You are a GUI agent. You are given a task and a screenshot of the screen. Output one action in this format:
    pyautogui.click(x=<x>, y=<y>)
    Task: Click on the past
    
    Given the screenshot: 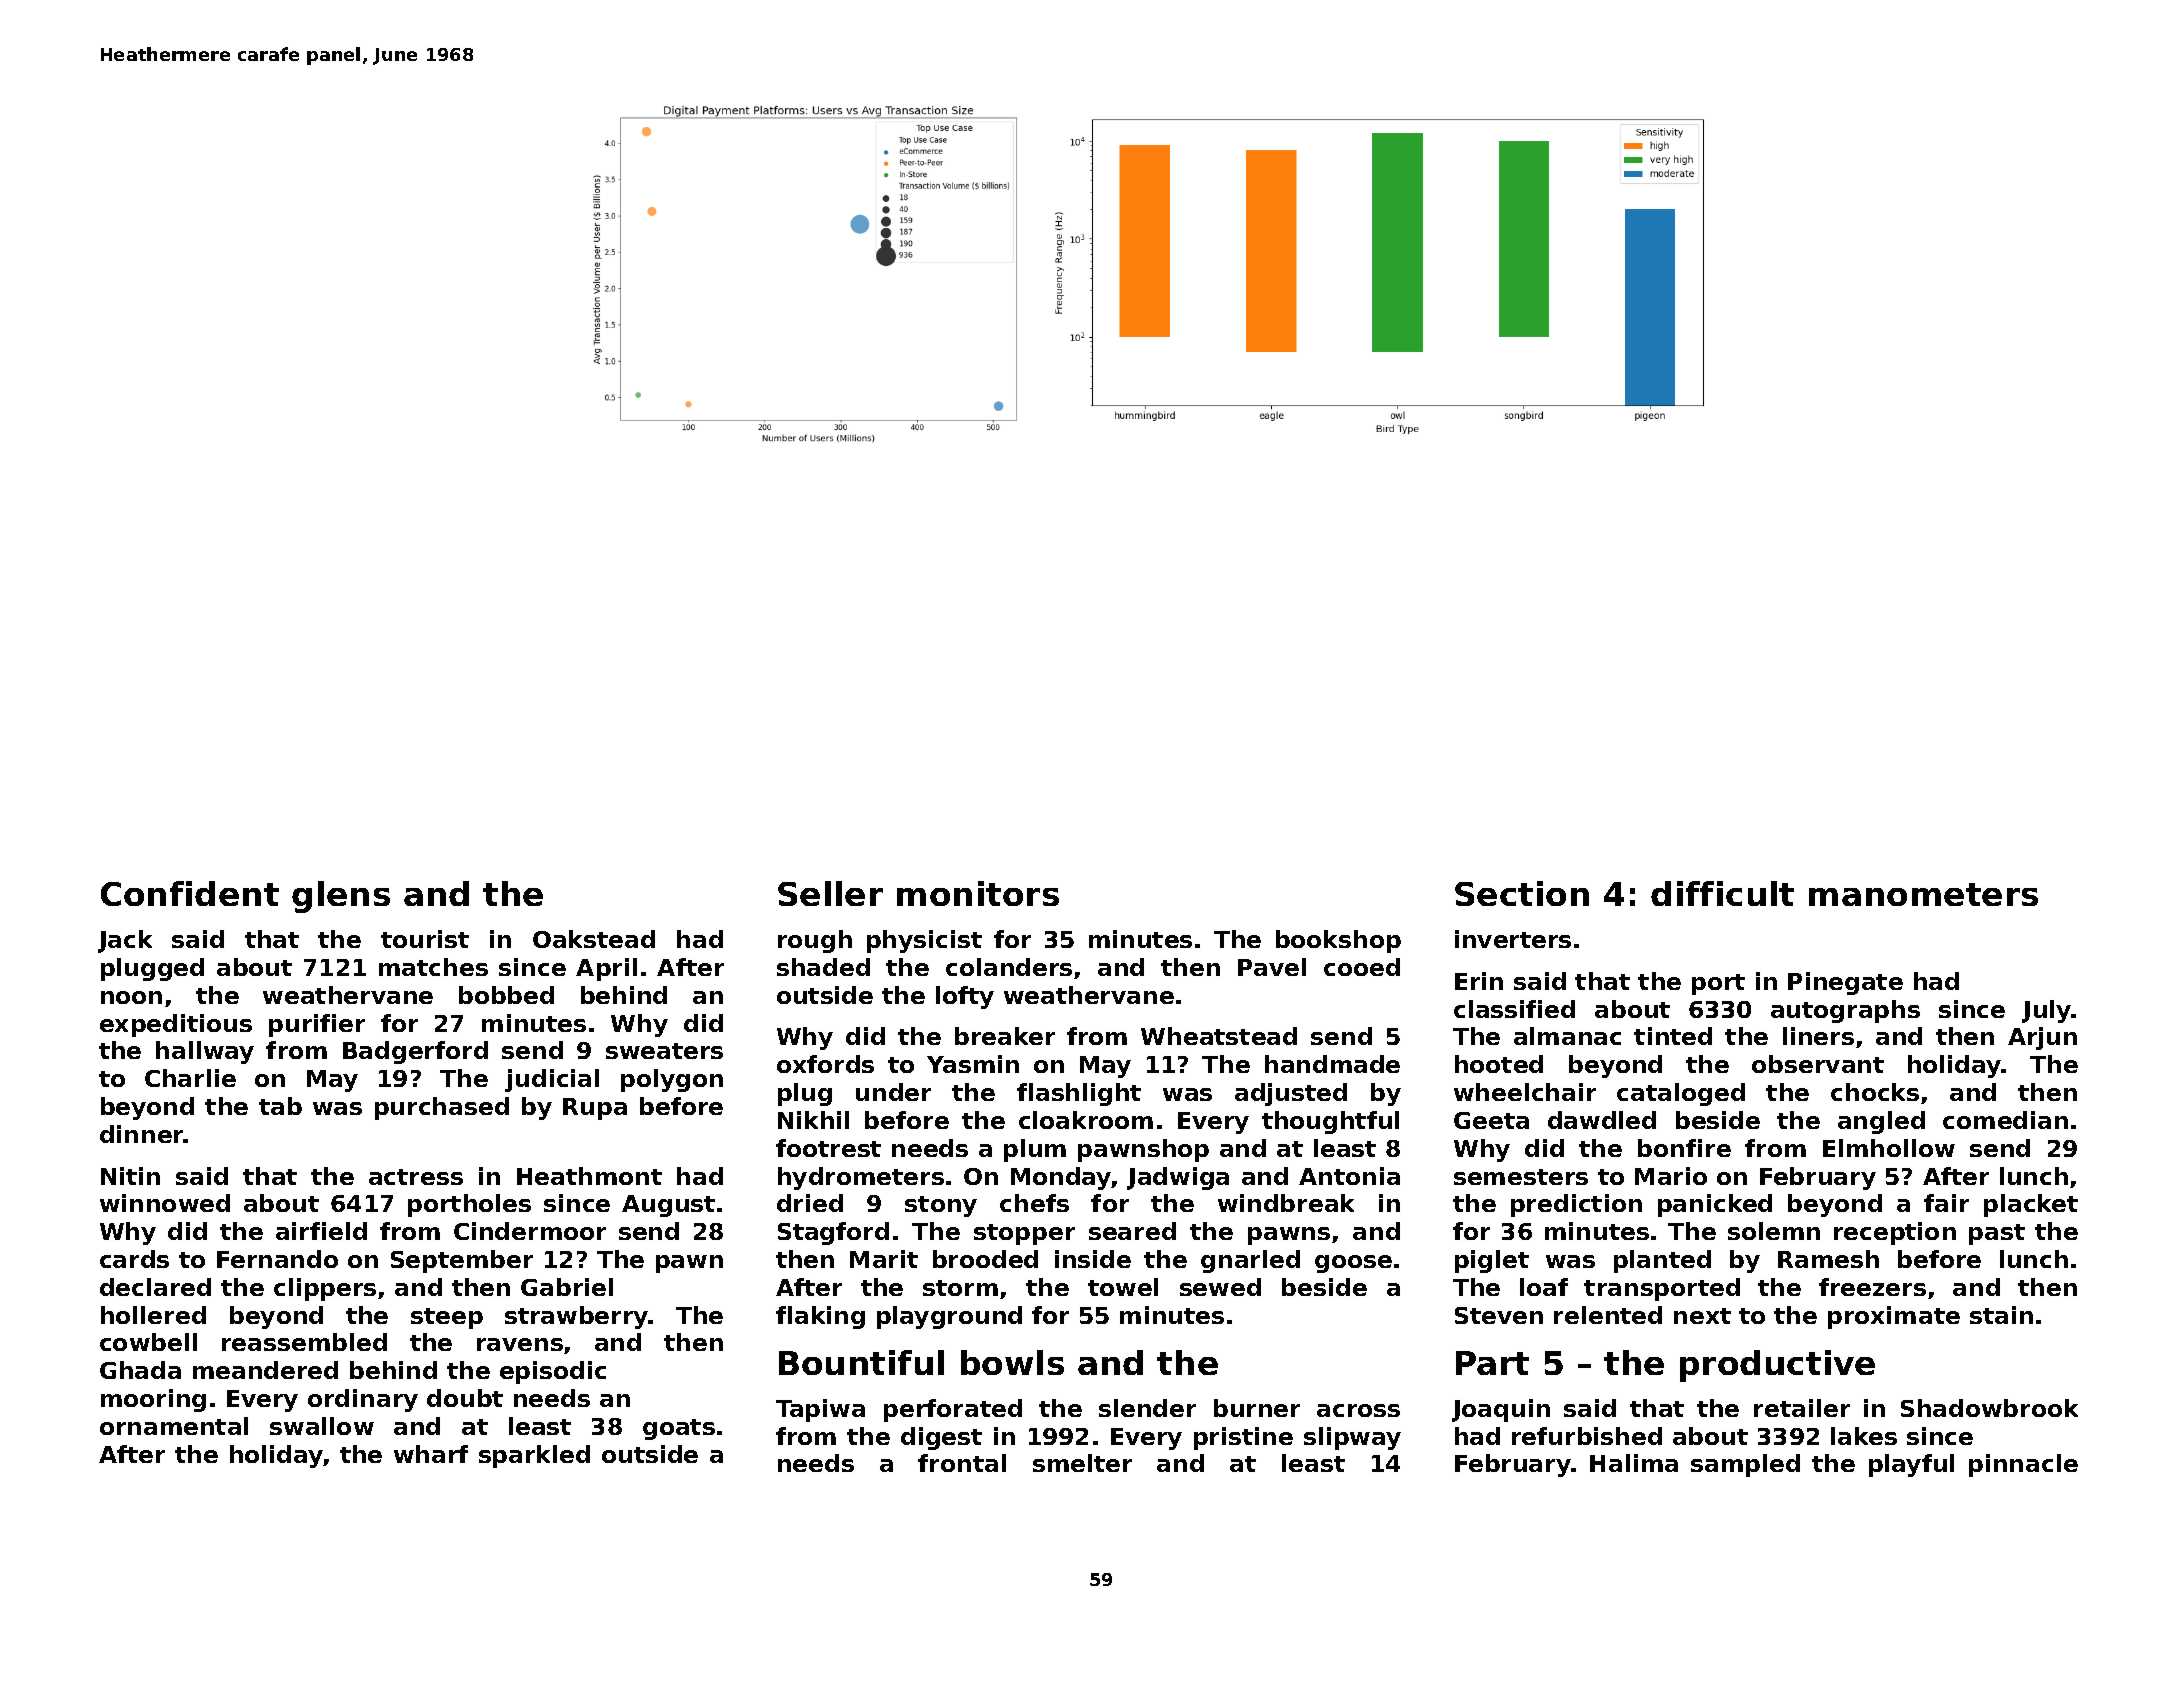 What is the action you would take?
    pyautogui.click(x=1997, y=1234)
